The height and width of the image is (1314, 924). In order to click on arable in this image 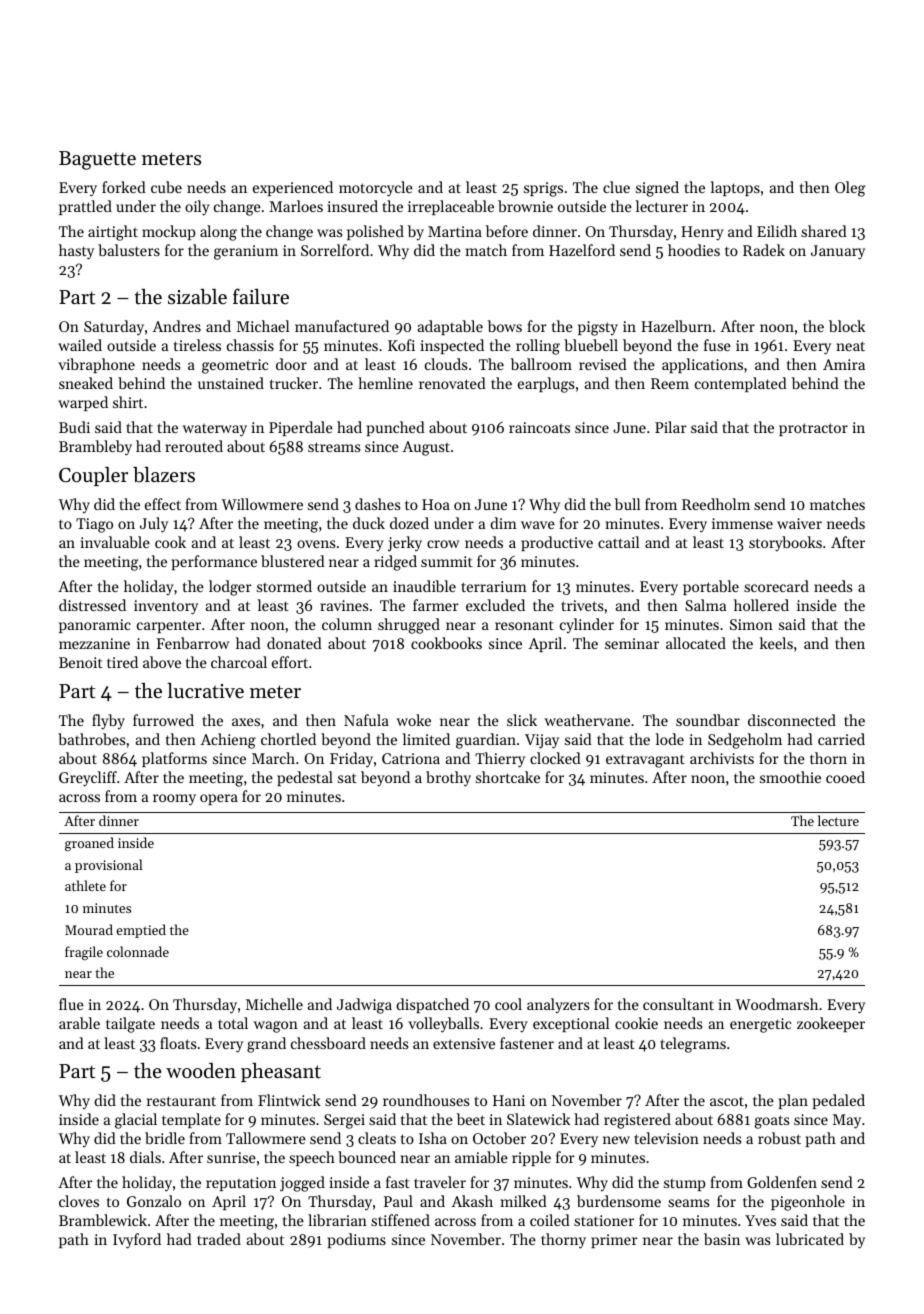, I will do `click(79, 1023)`.
